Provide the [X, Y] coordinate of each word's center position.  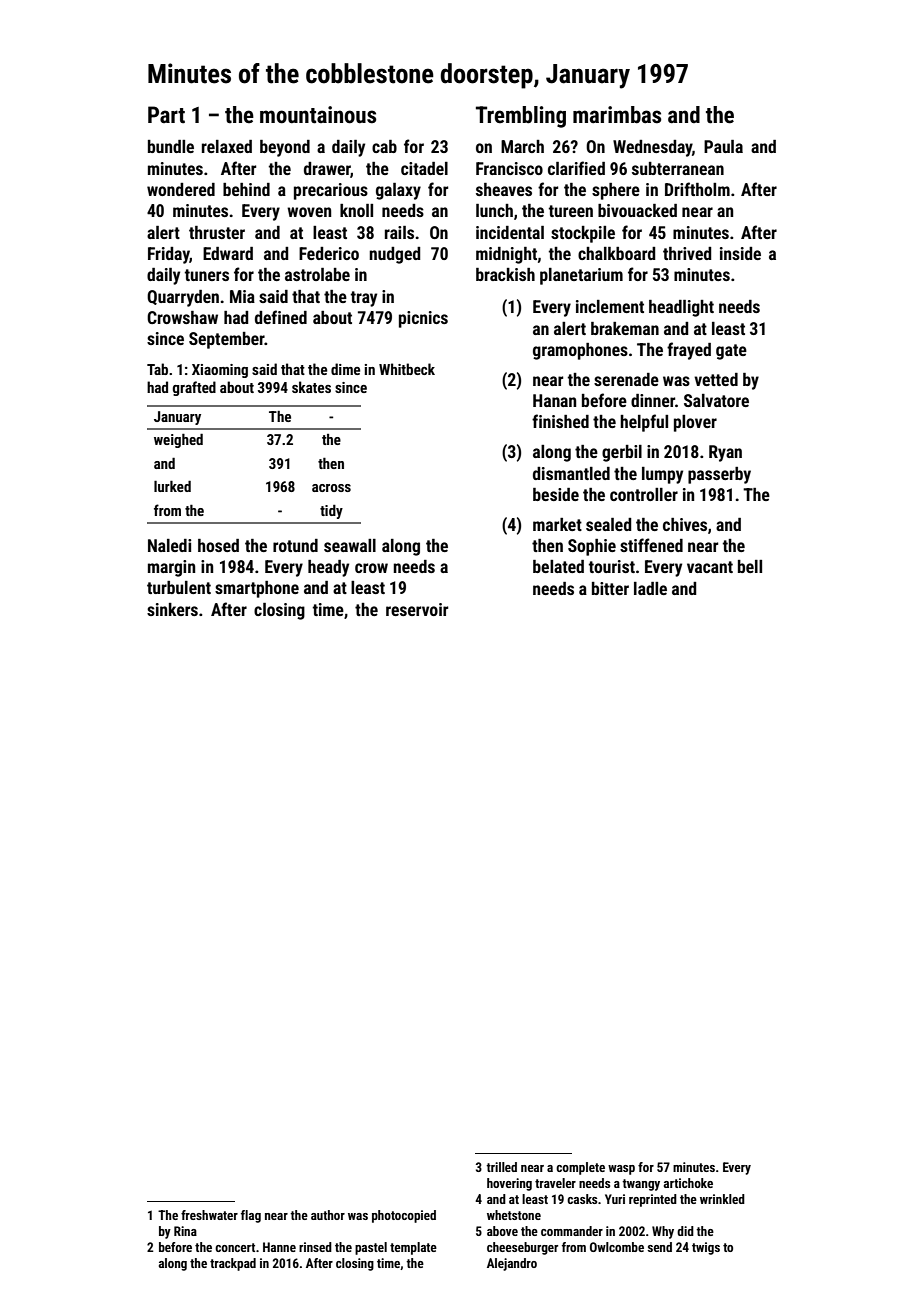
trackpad [233, 1264]
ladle [650, 588]
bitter [610, 588]
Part [166, 115]
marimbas [617, 115]
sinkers [172, 609]
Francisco [509, 168]
